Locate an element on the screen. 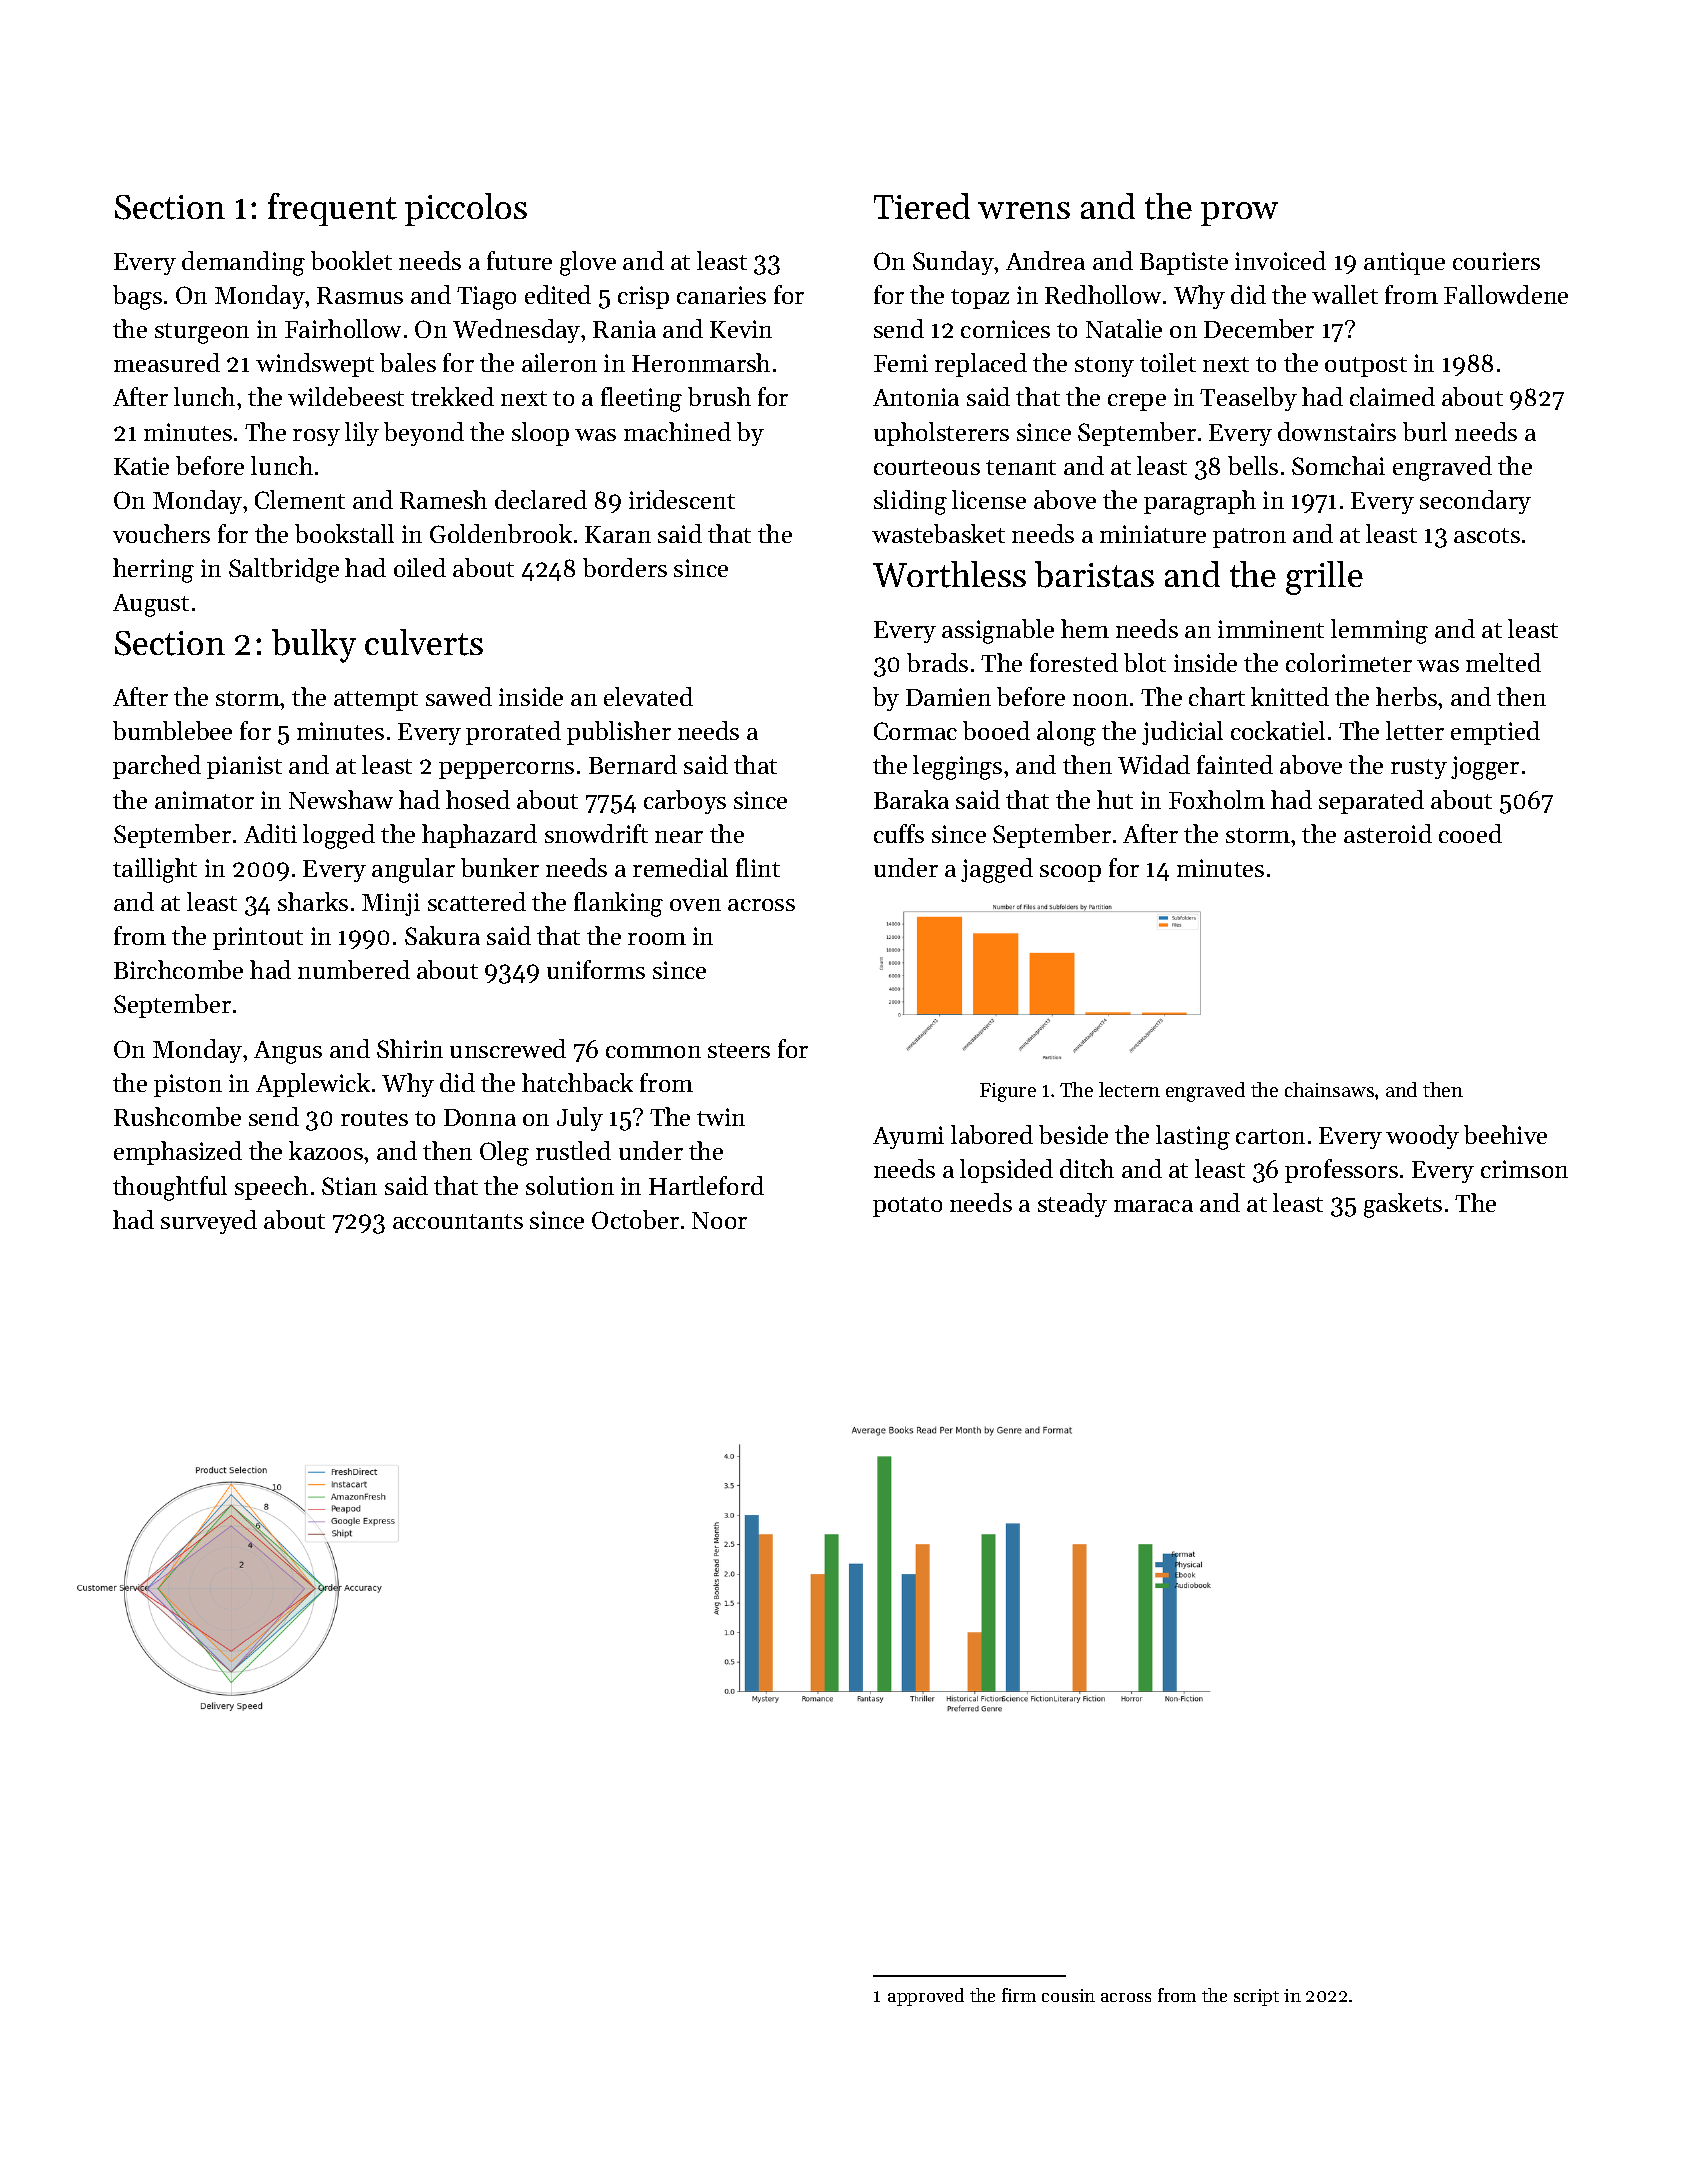 This screenshot has width=1683, height=2178. surveyed is located at coordinates (209, 1222).
